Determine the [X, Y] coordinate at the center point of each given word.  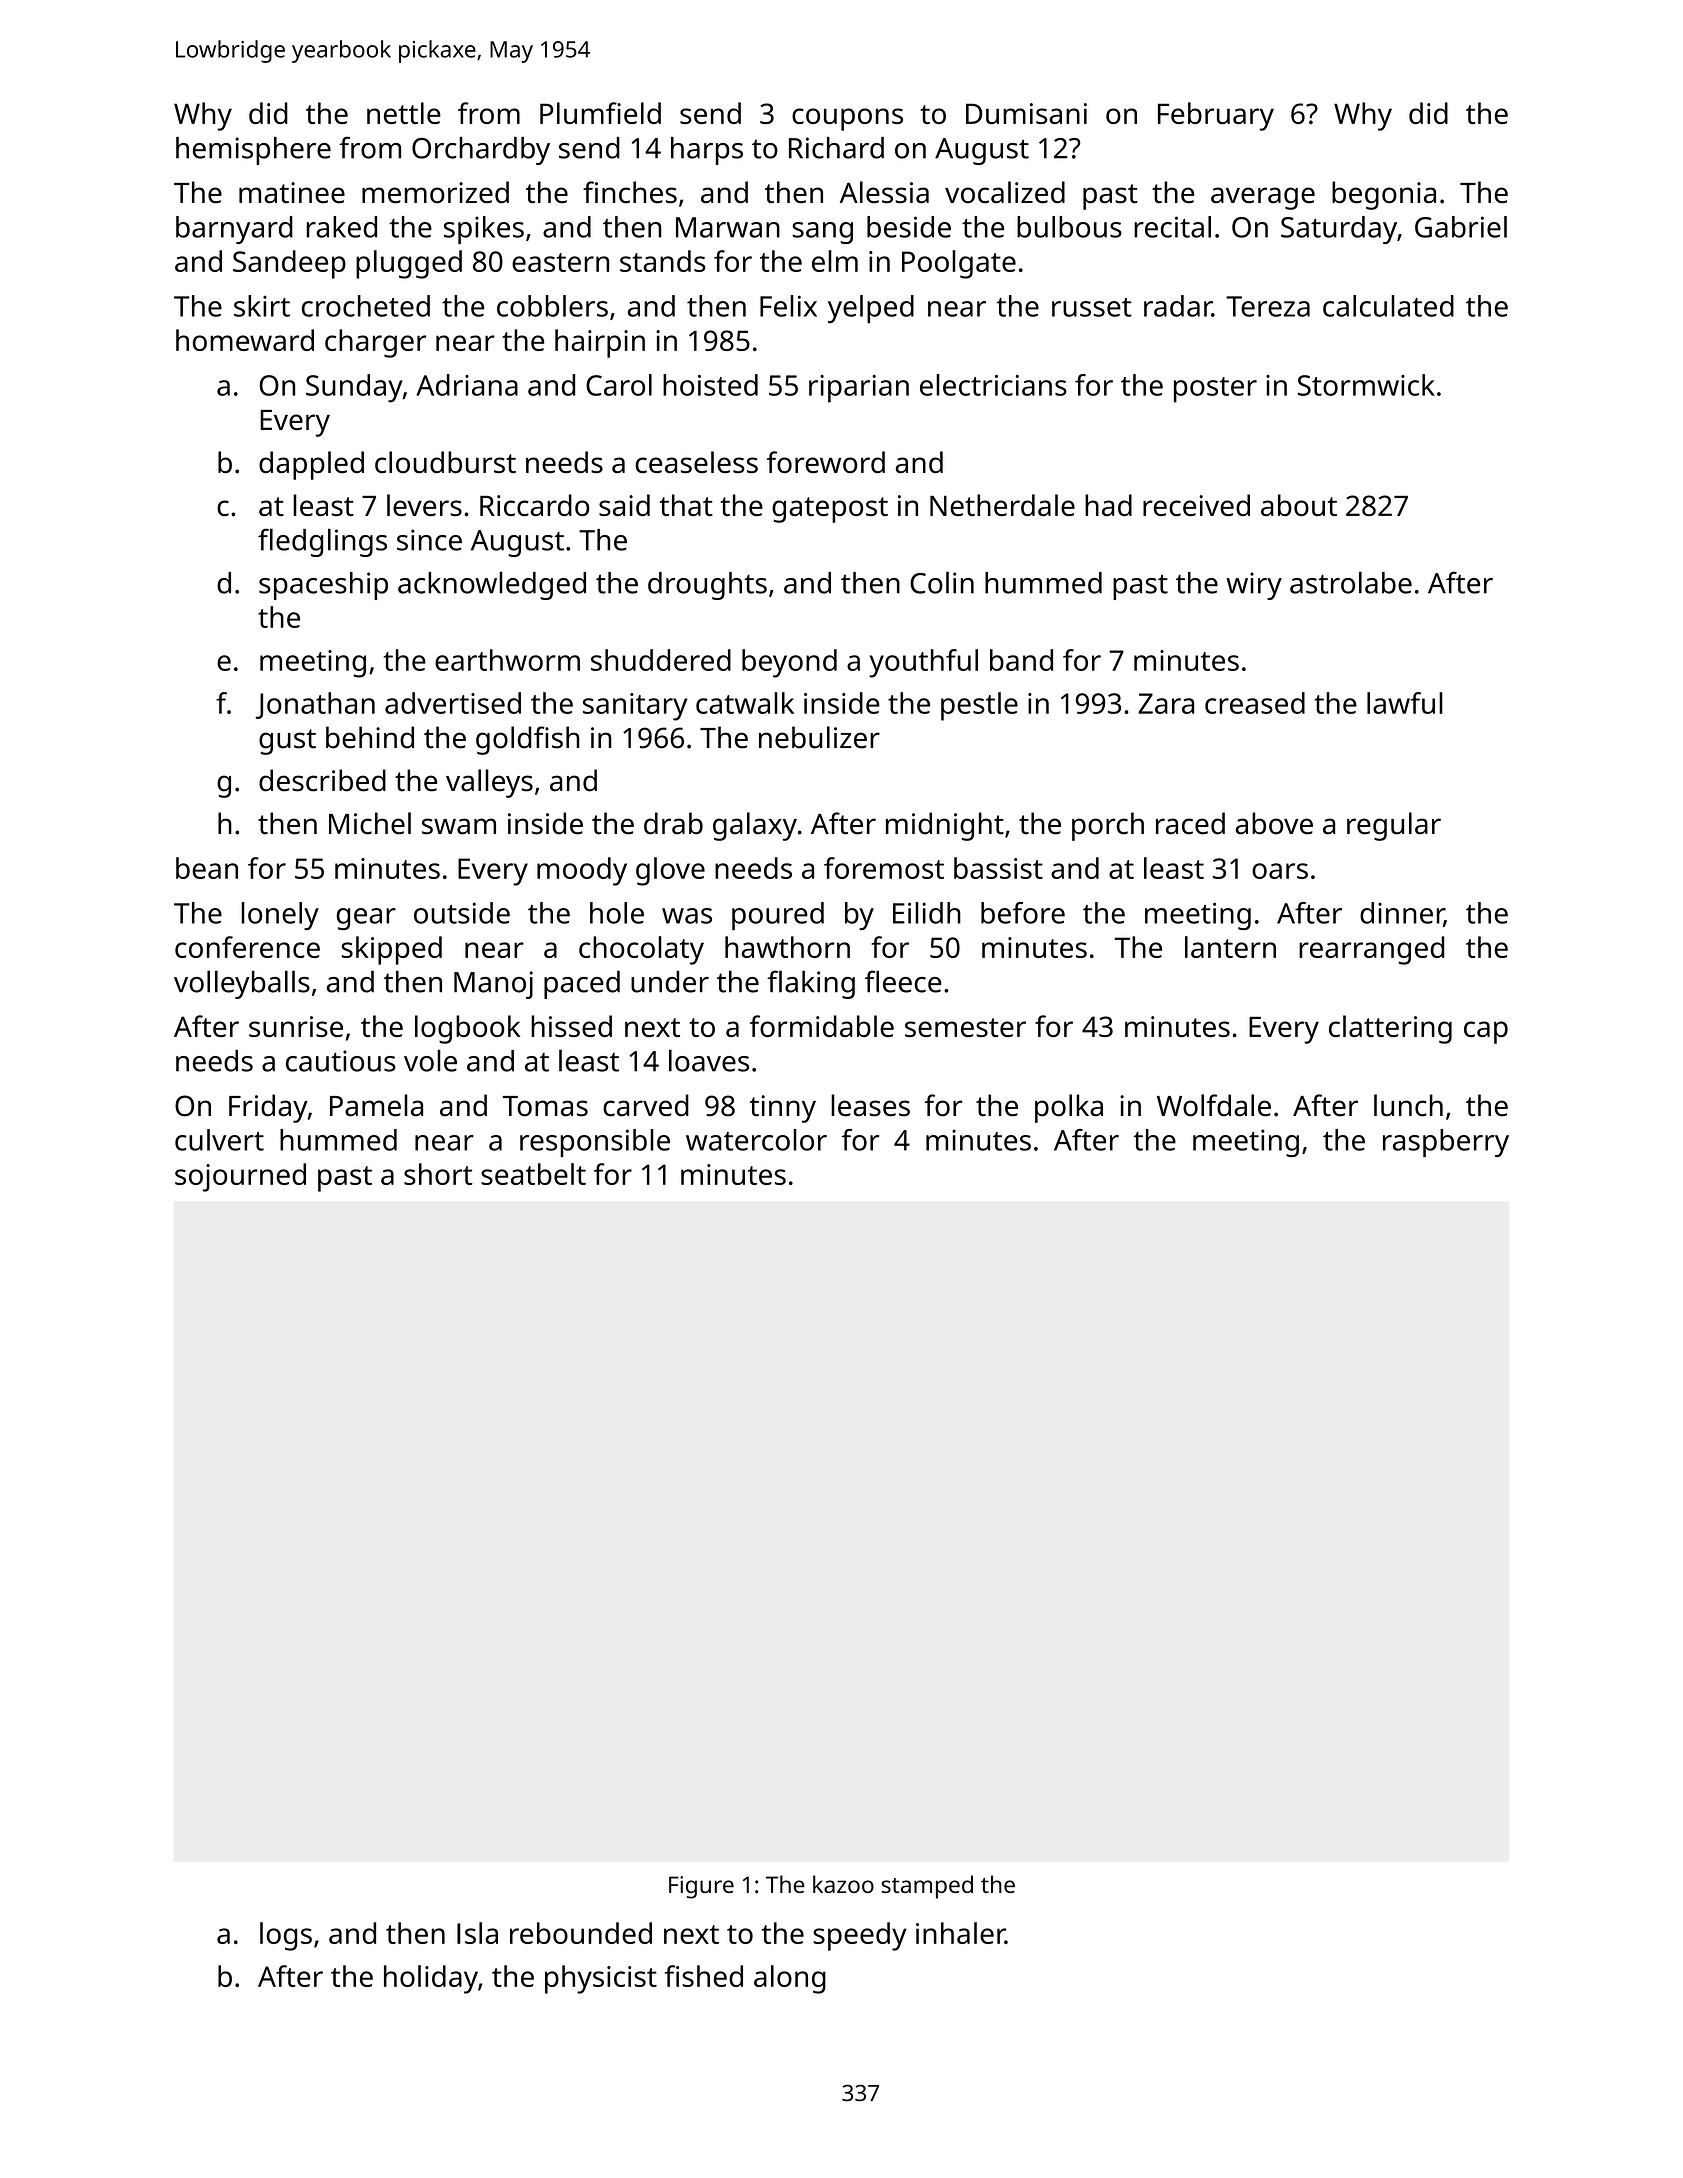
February [1216, 116]
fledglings [322, 542]
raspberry [1446, 1143]
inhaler [960, 1933]
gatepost [830, 510]
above [1274, 823]
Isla [477, 1933]
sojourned [240, 1177]
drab [673, 823]
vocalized [1005, 192]
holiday [431, 1979]
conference [247, 947]
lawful [1405, 703]
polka [1069, 1108]
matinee [292, 193]
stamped [927, 1887]
